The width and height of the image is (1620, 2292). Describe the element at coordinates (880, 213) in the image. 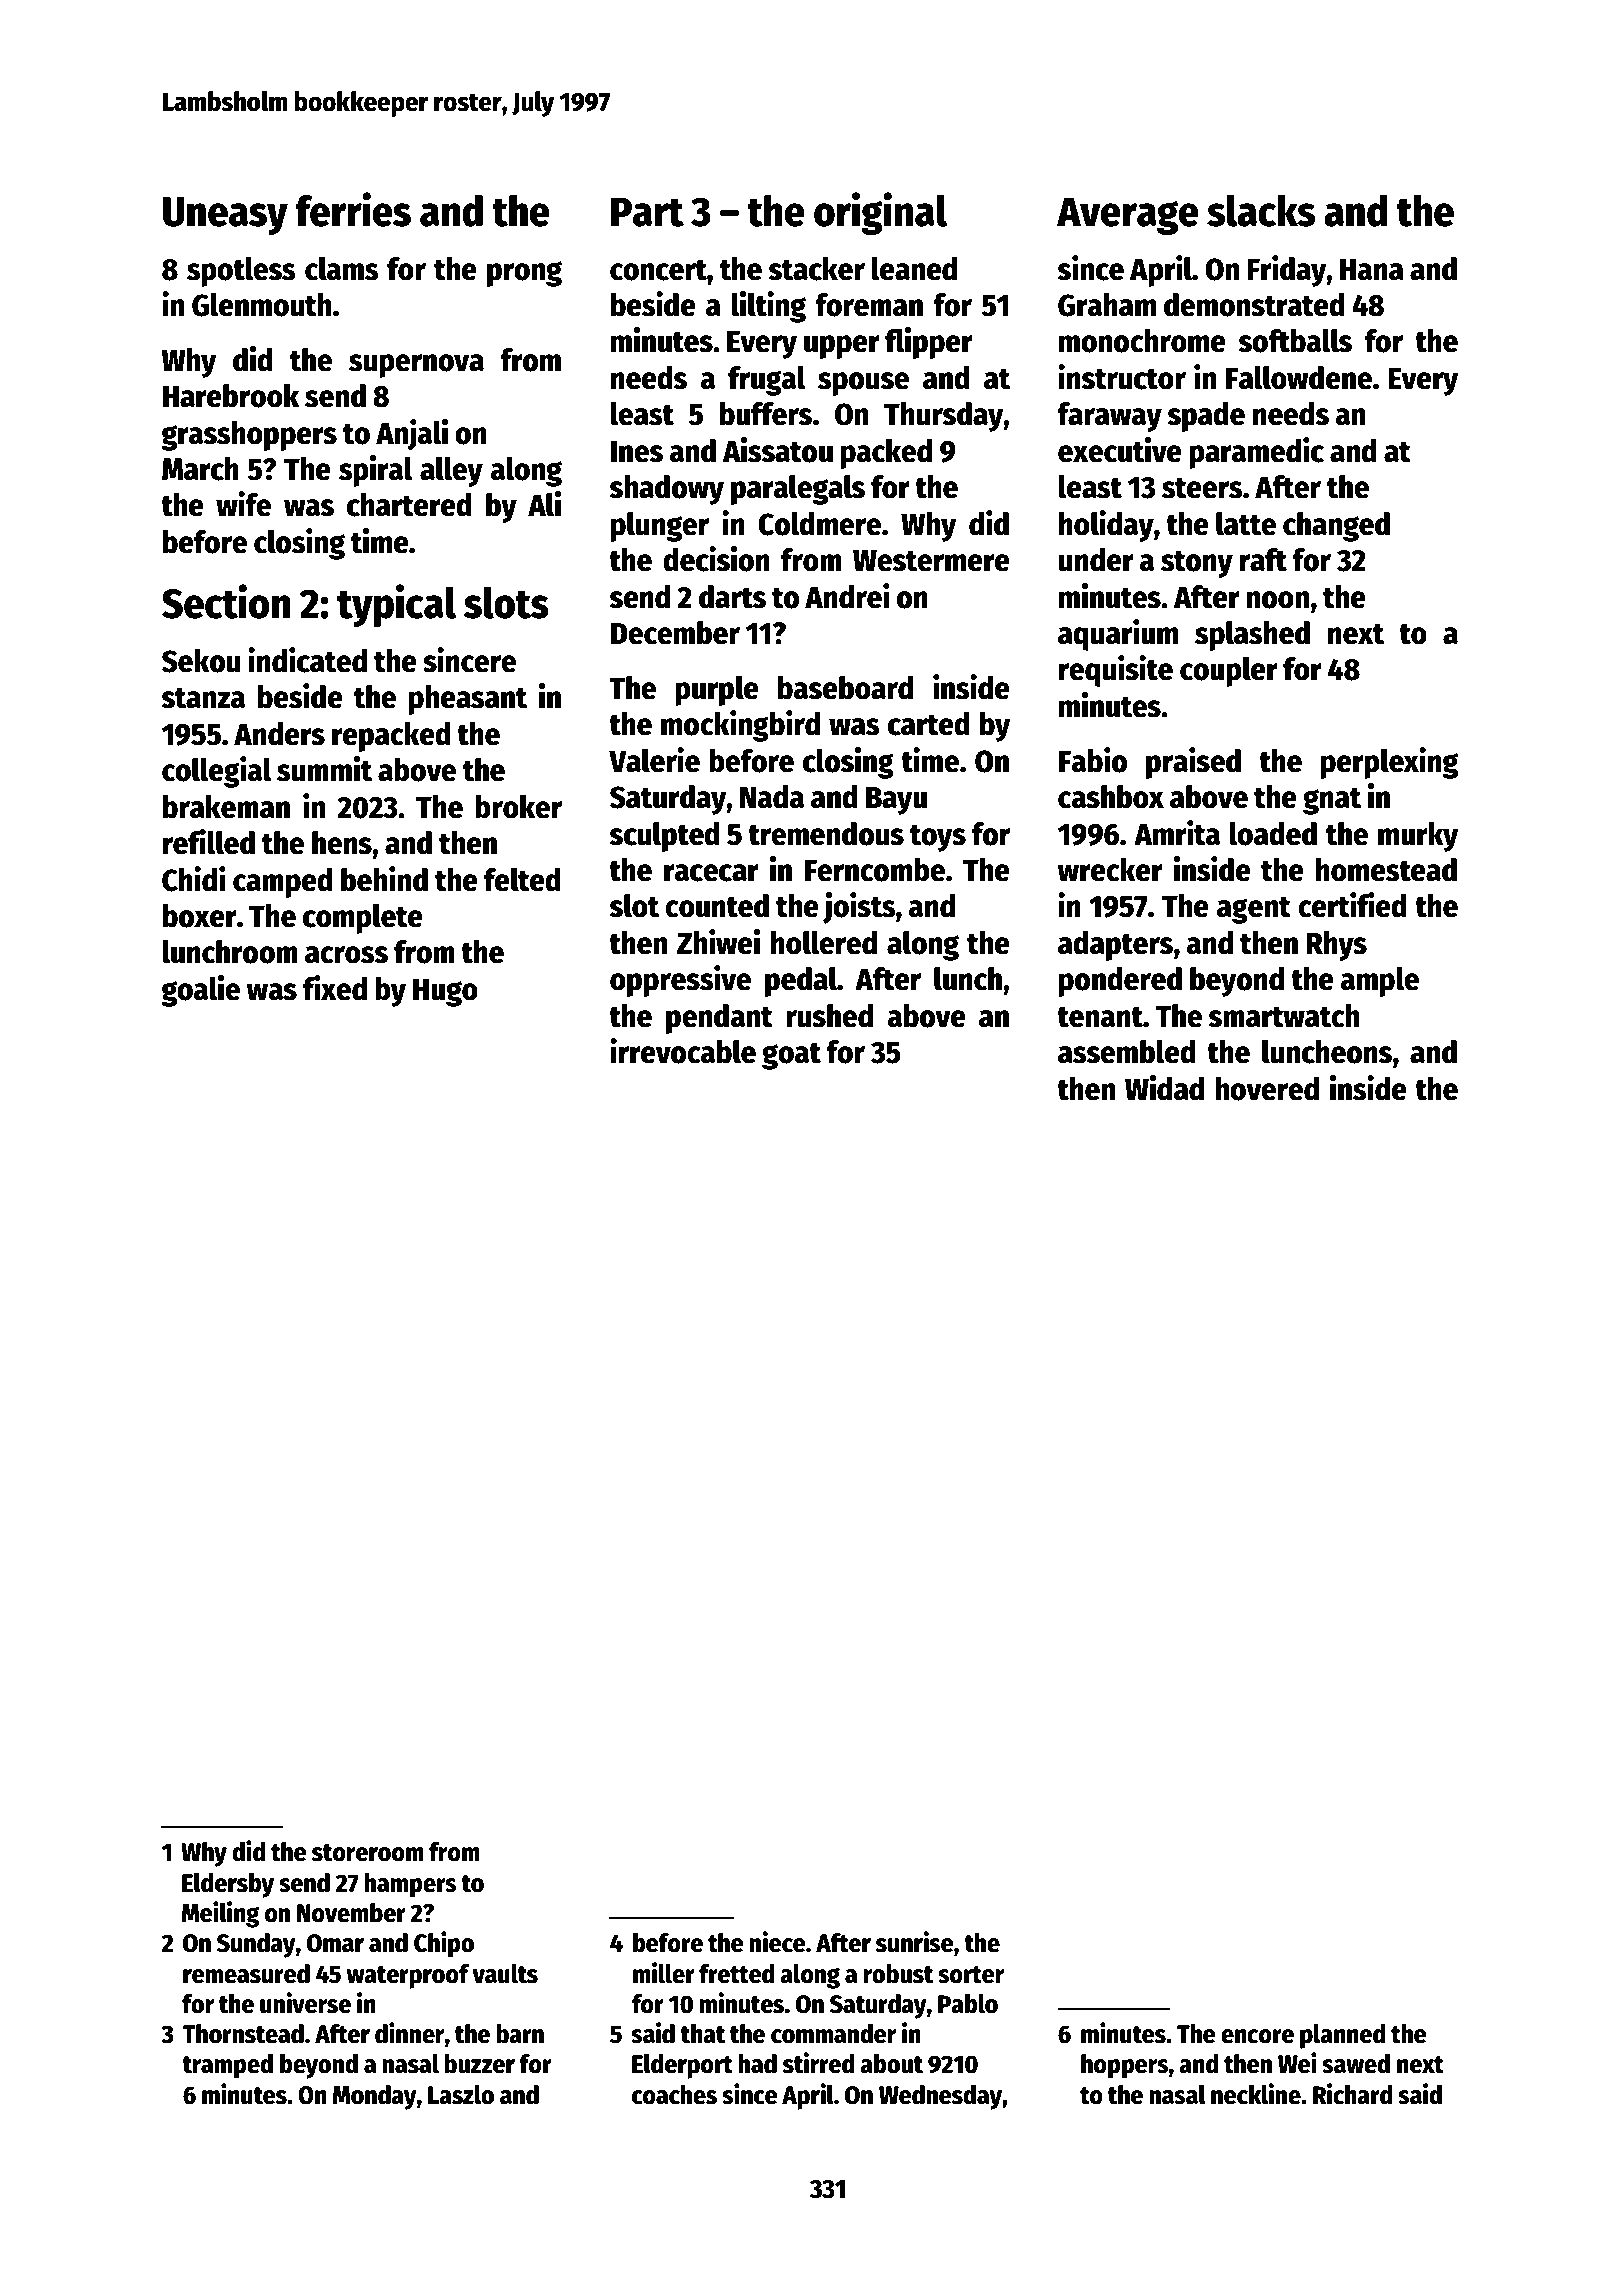

I see `original` at that location.
